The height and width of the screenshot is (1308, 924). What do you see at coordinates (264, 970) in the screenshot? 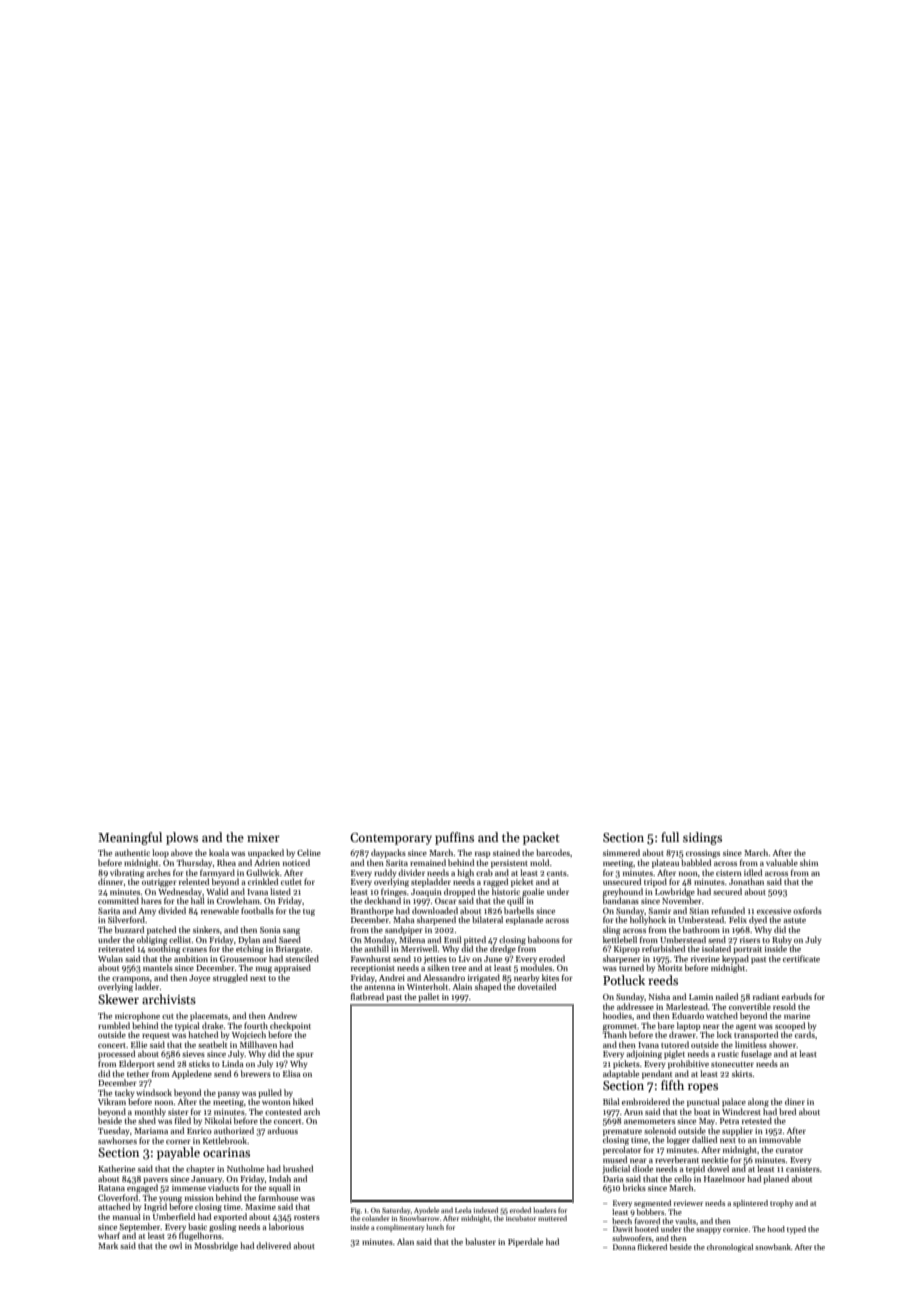
I see `mug` at bounding box center [264, 970].
